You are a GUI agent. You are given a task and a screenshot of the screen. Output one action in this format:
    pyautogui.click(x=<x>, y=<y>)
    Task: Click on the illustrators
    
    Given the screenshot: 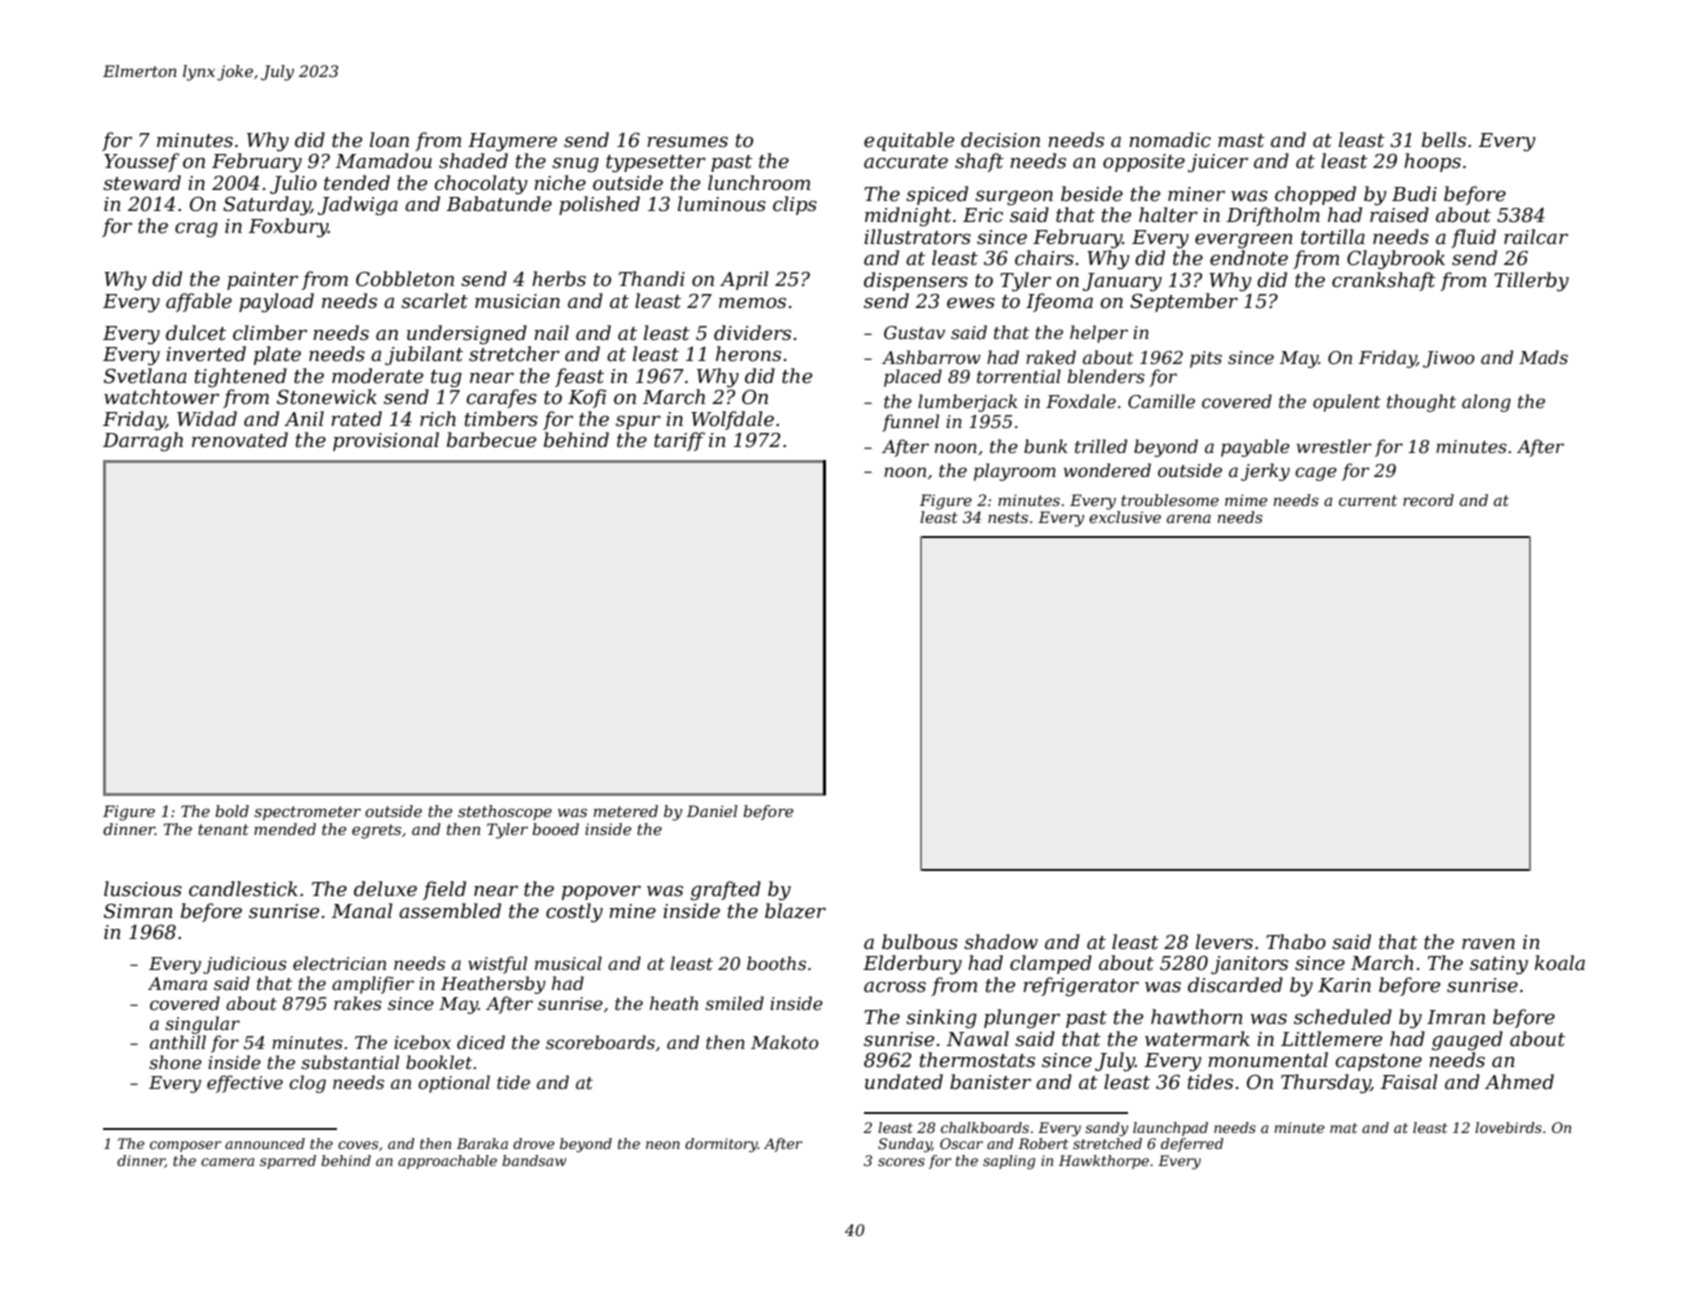 What is the action you would take?
    pyautogui.click(x=917, y=237)
